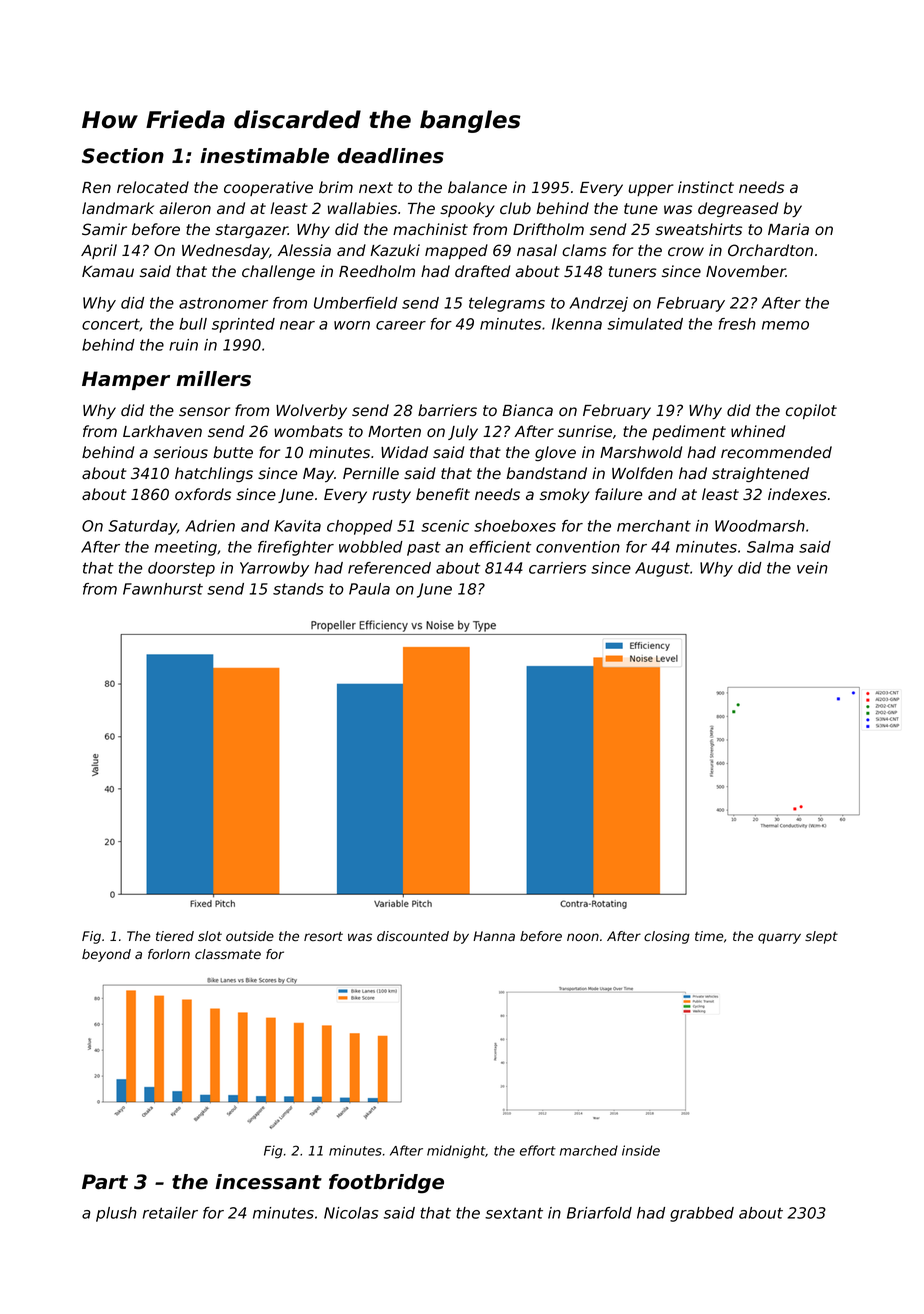 The image size is (924, 1314). What do you see at coordinates (538, 1150) in the image?
I see `effort` at bounding box center [538, 1150].
